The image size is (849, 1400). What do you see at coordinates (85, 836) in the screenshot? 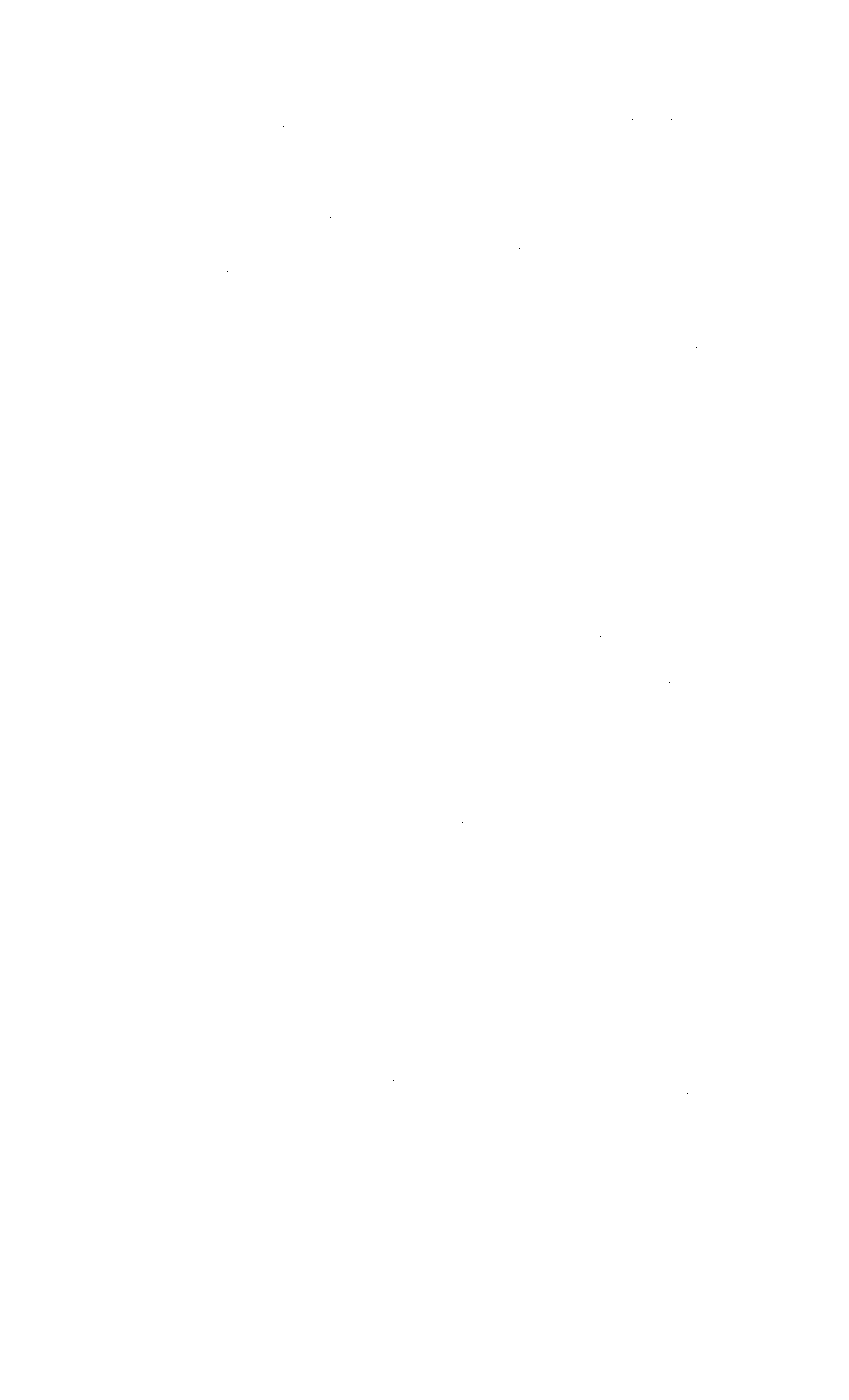
I see `westward` at bounding box center [85, 836].
